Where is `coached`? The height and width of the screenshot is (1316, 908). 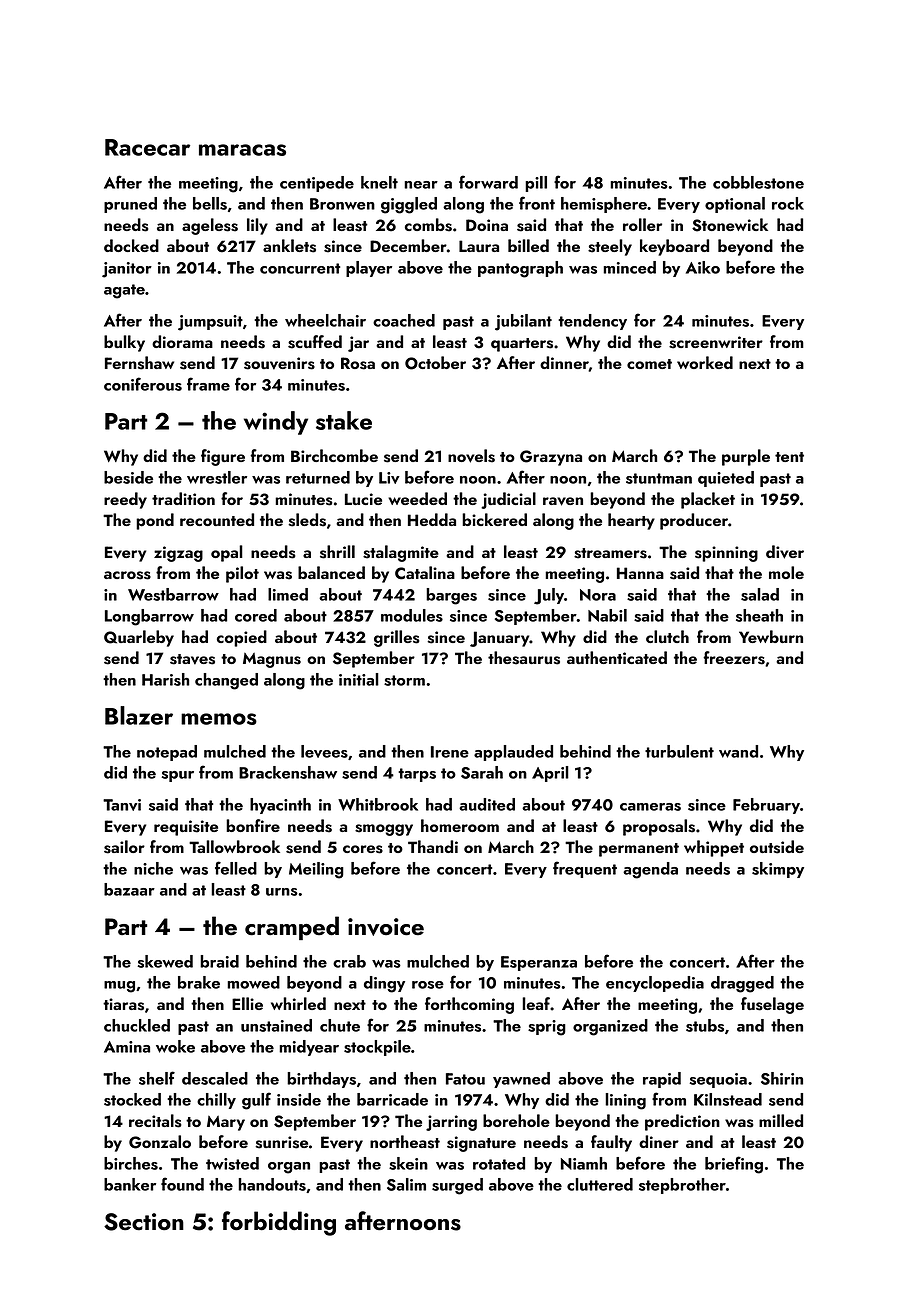 coached is located at coordinates (404, 320).
